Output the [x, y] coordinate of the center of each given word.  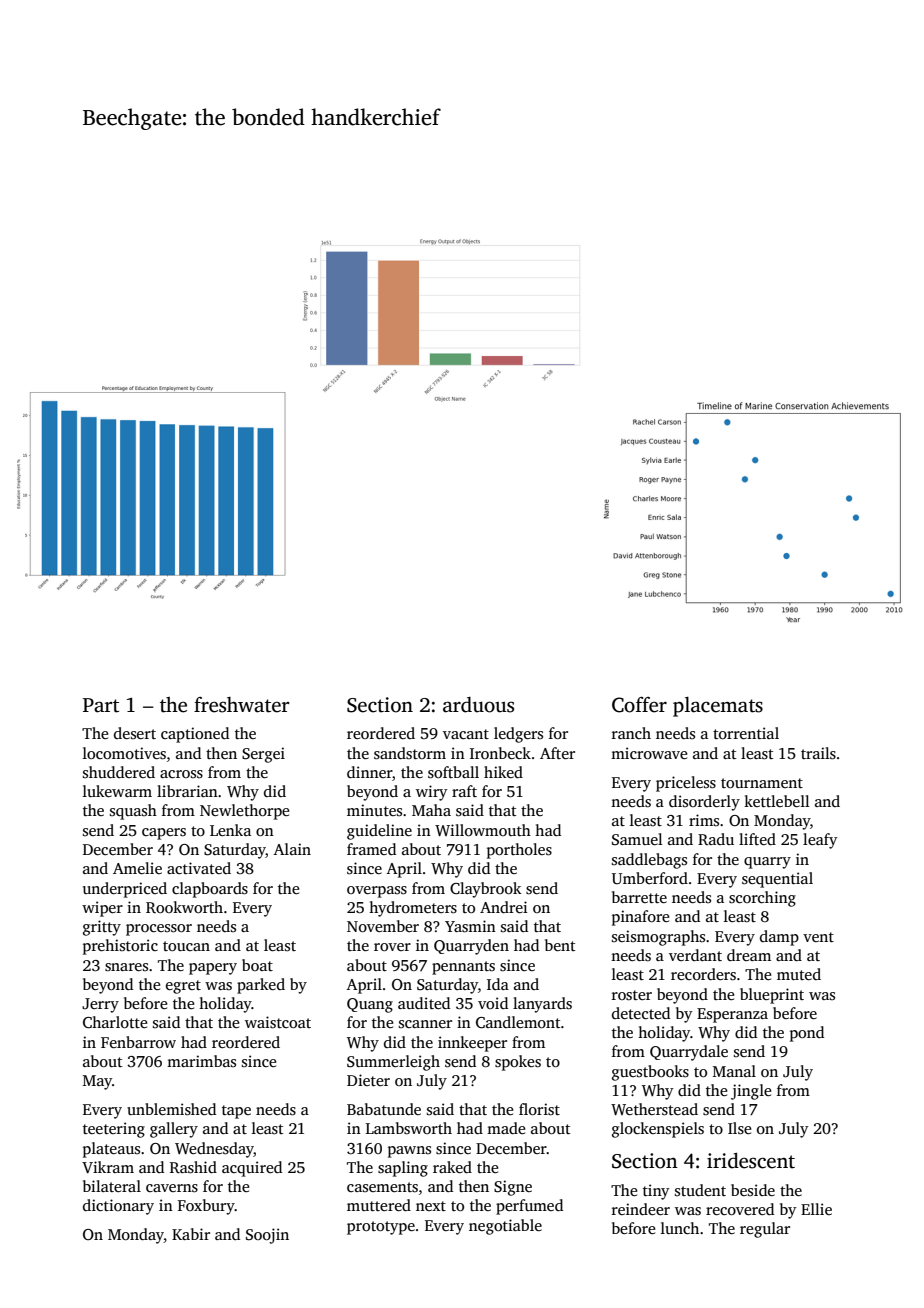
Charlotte [115, 1022]
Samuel [637, 839]
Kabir [191, 1234]
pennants [463, 968]
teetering [114, 1130]
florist [539, 1109]
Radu [716, 839]
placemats [718, 707]
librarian [187, 791]
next [431, 1206]
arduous [478, 705]
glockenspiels [658, 1130]
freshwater [241, 705]
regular [765, 1230]
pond [807, 1034]
